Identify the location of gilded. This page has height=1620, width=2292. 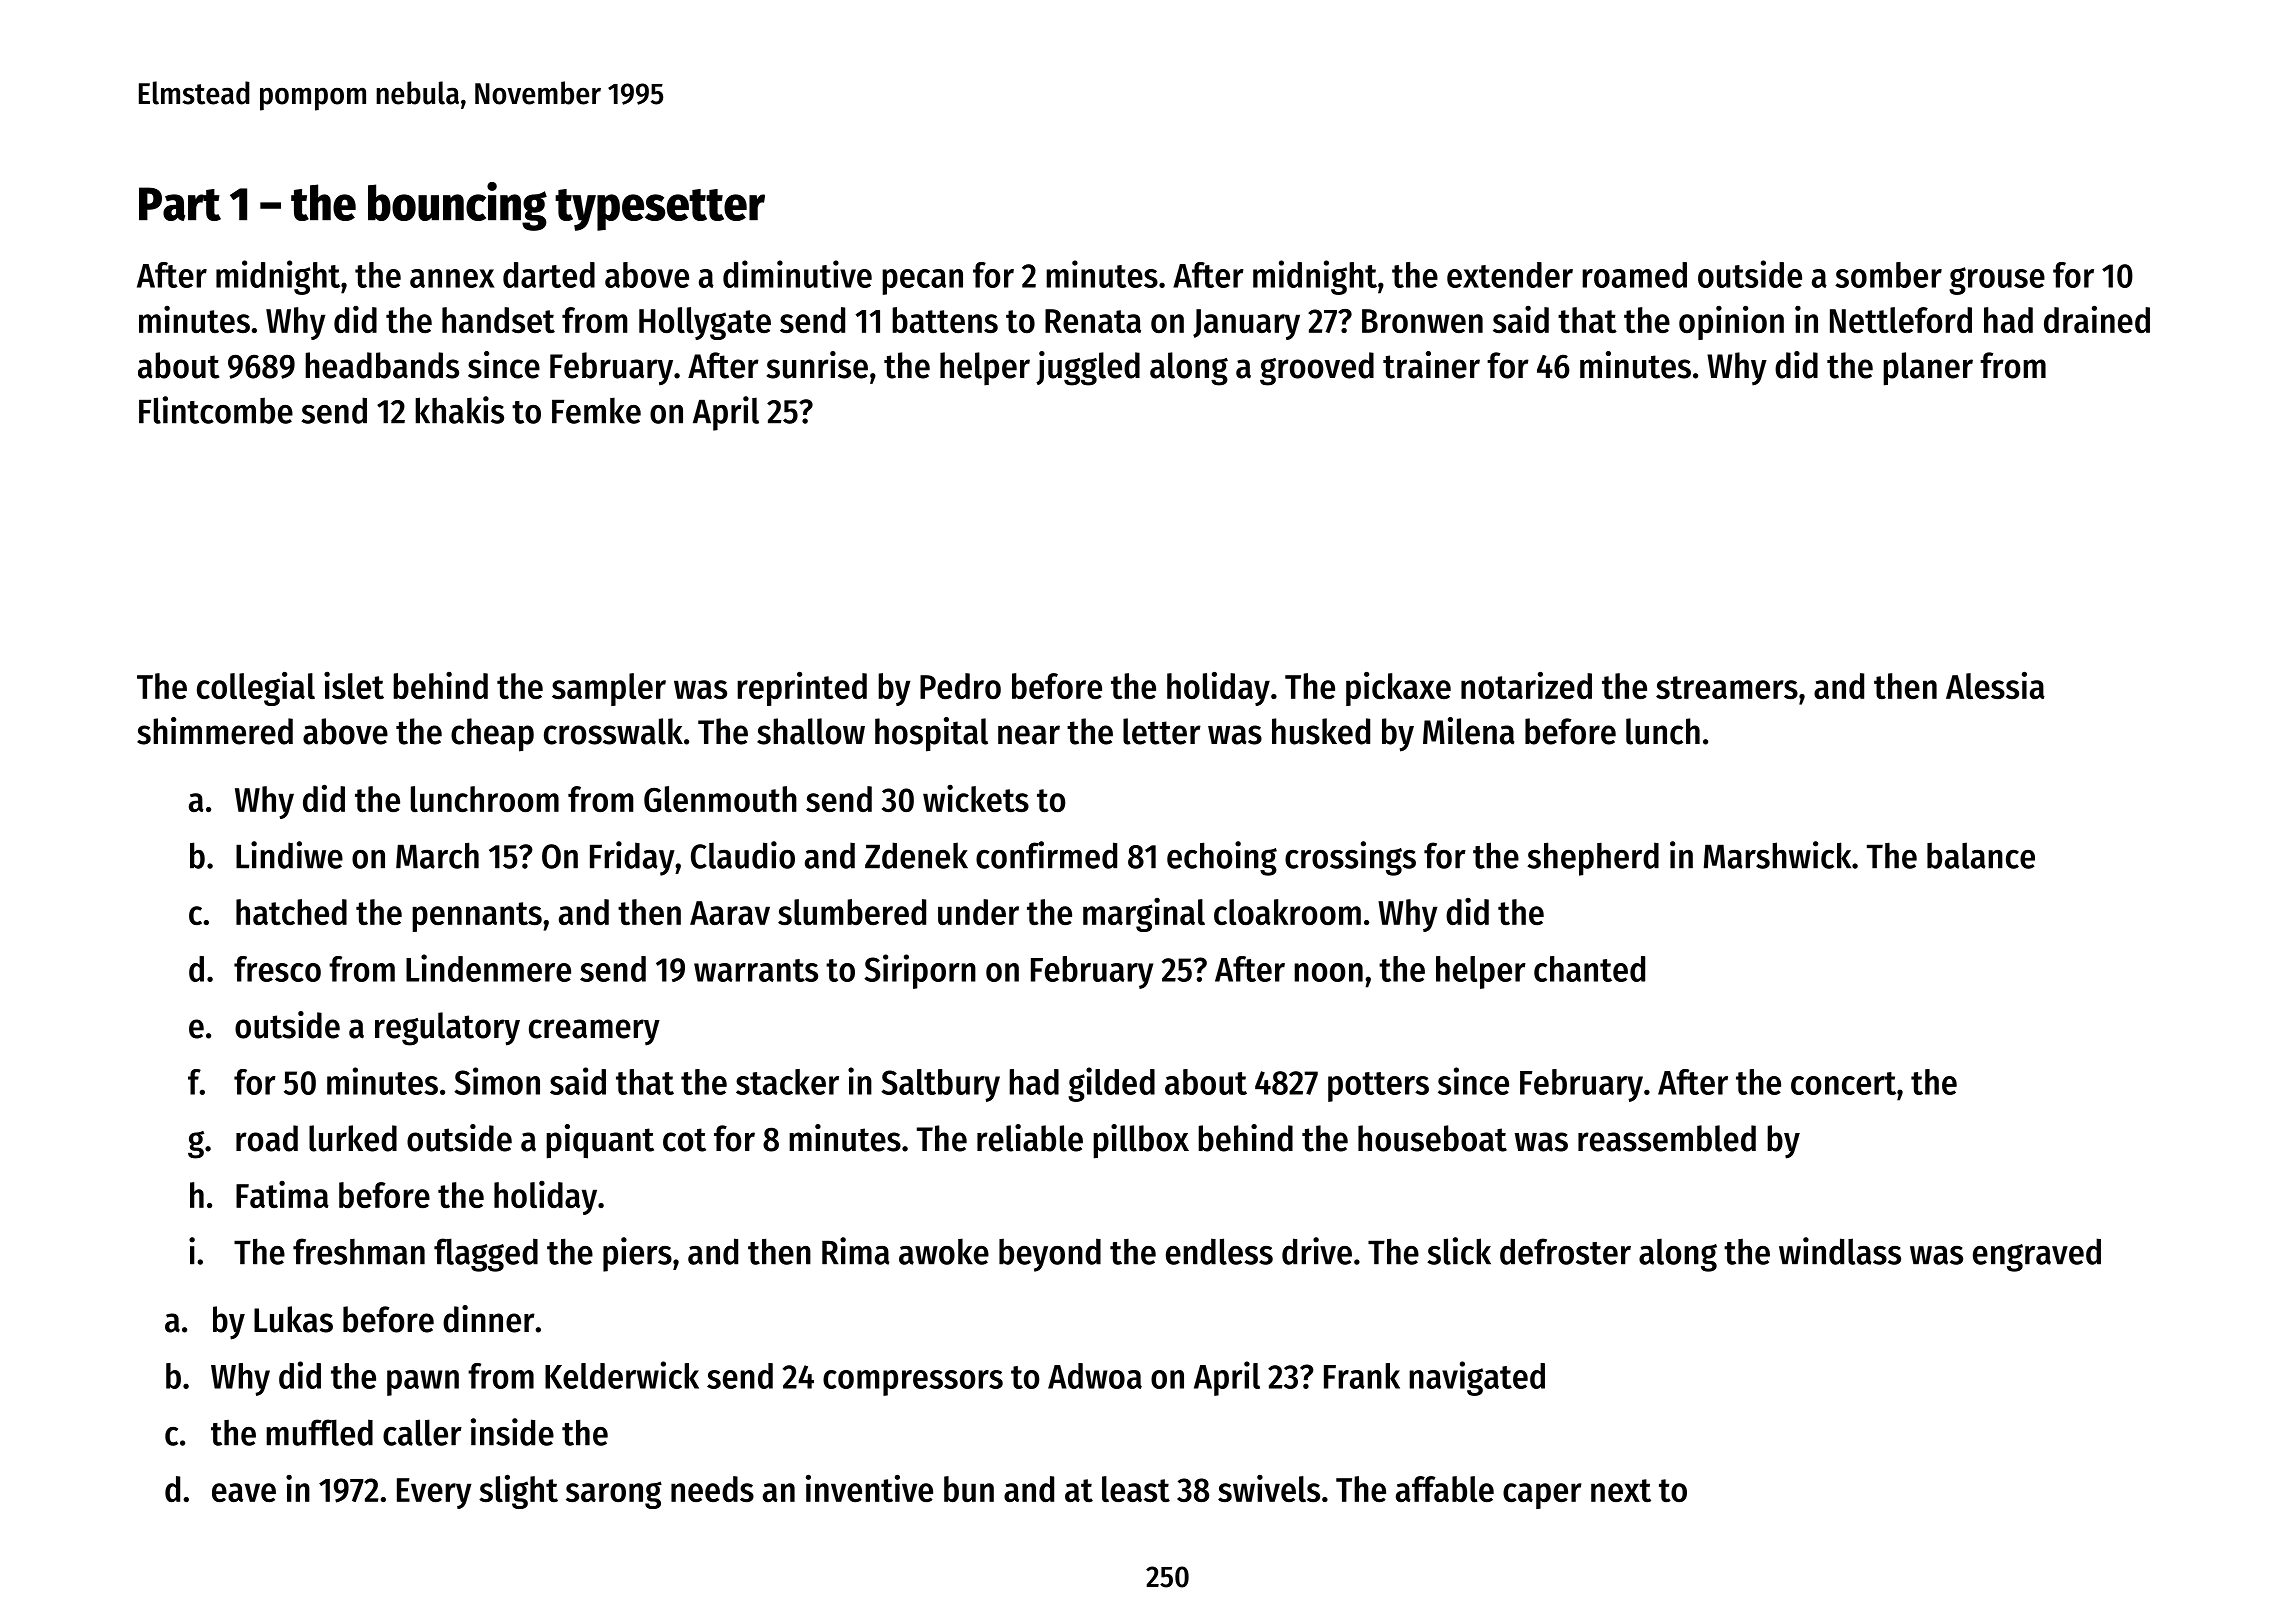
(1111, 1084).
